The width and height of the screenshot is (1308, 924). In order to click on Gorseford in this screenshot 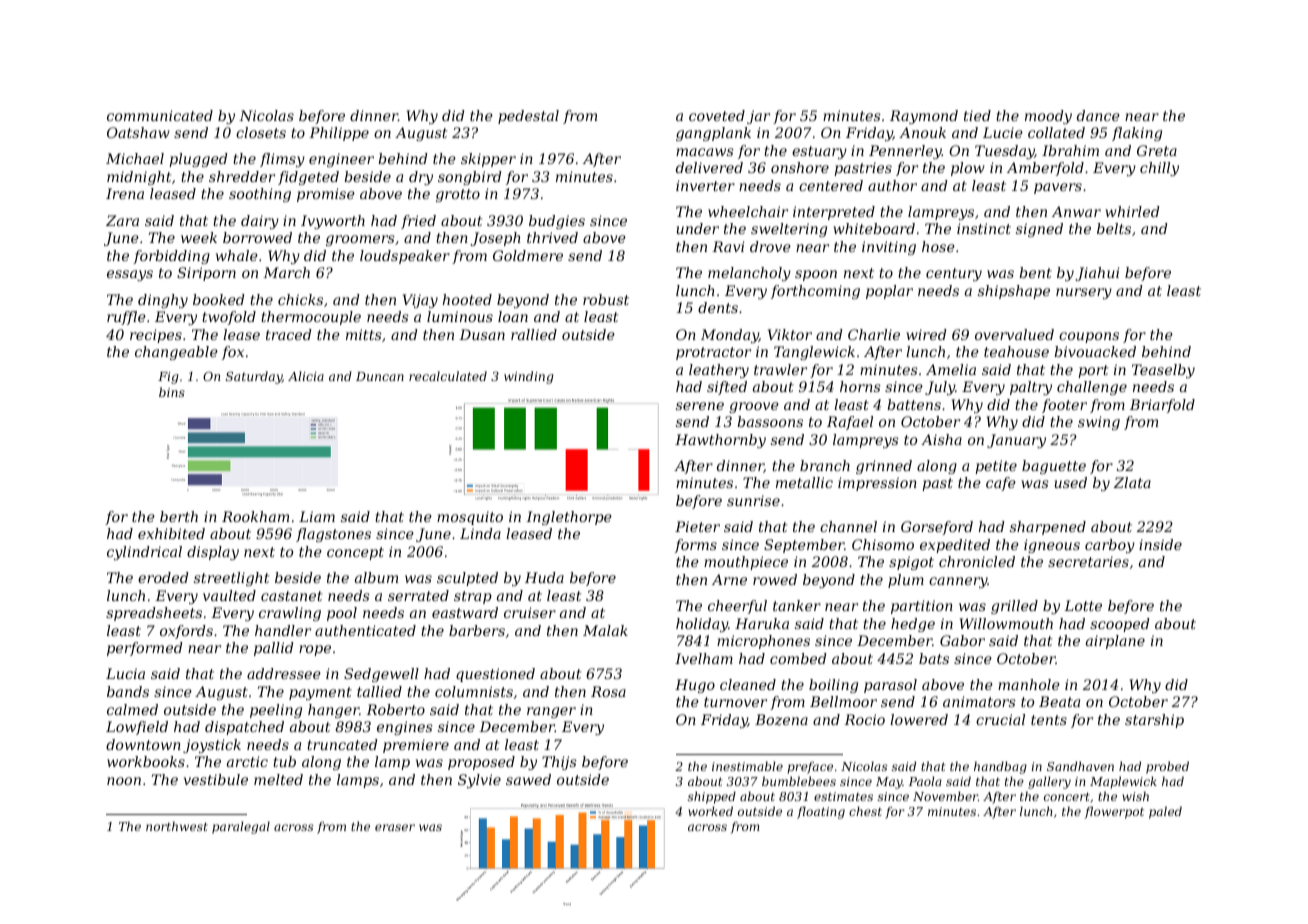, I will do `click(937, 528)`.
